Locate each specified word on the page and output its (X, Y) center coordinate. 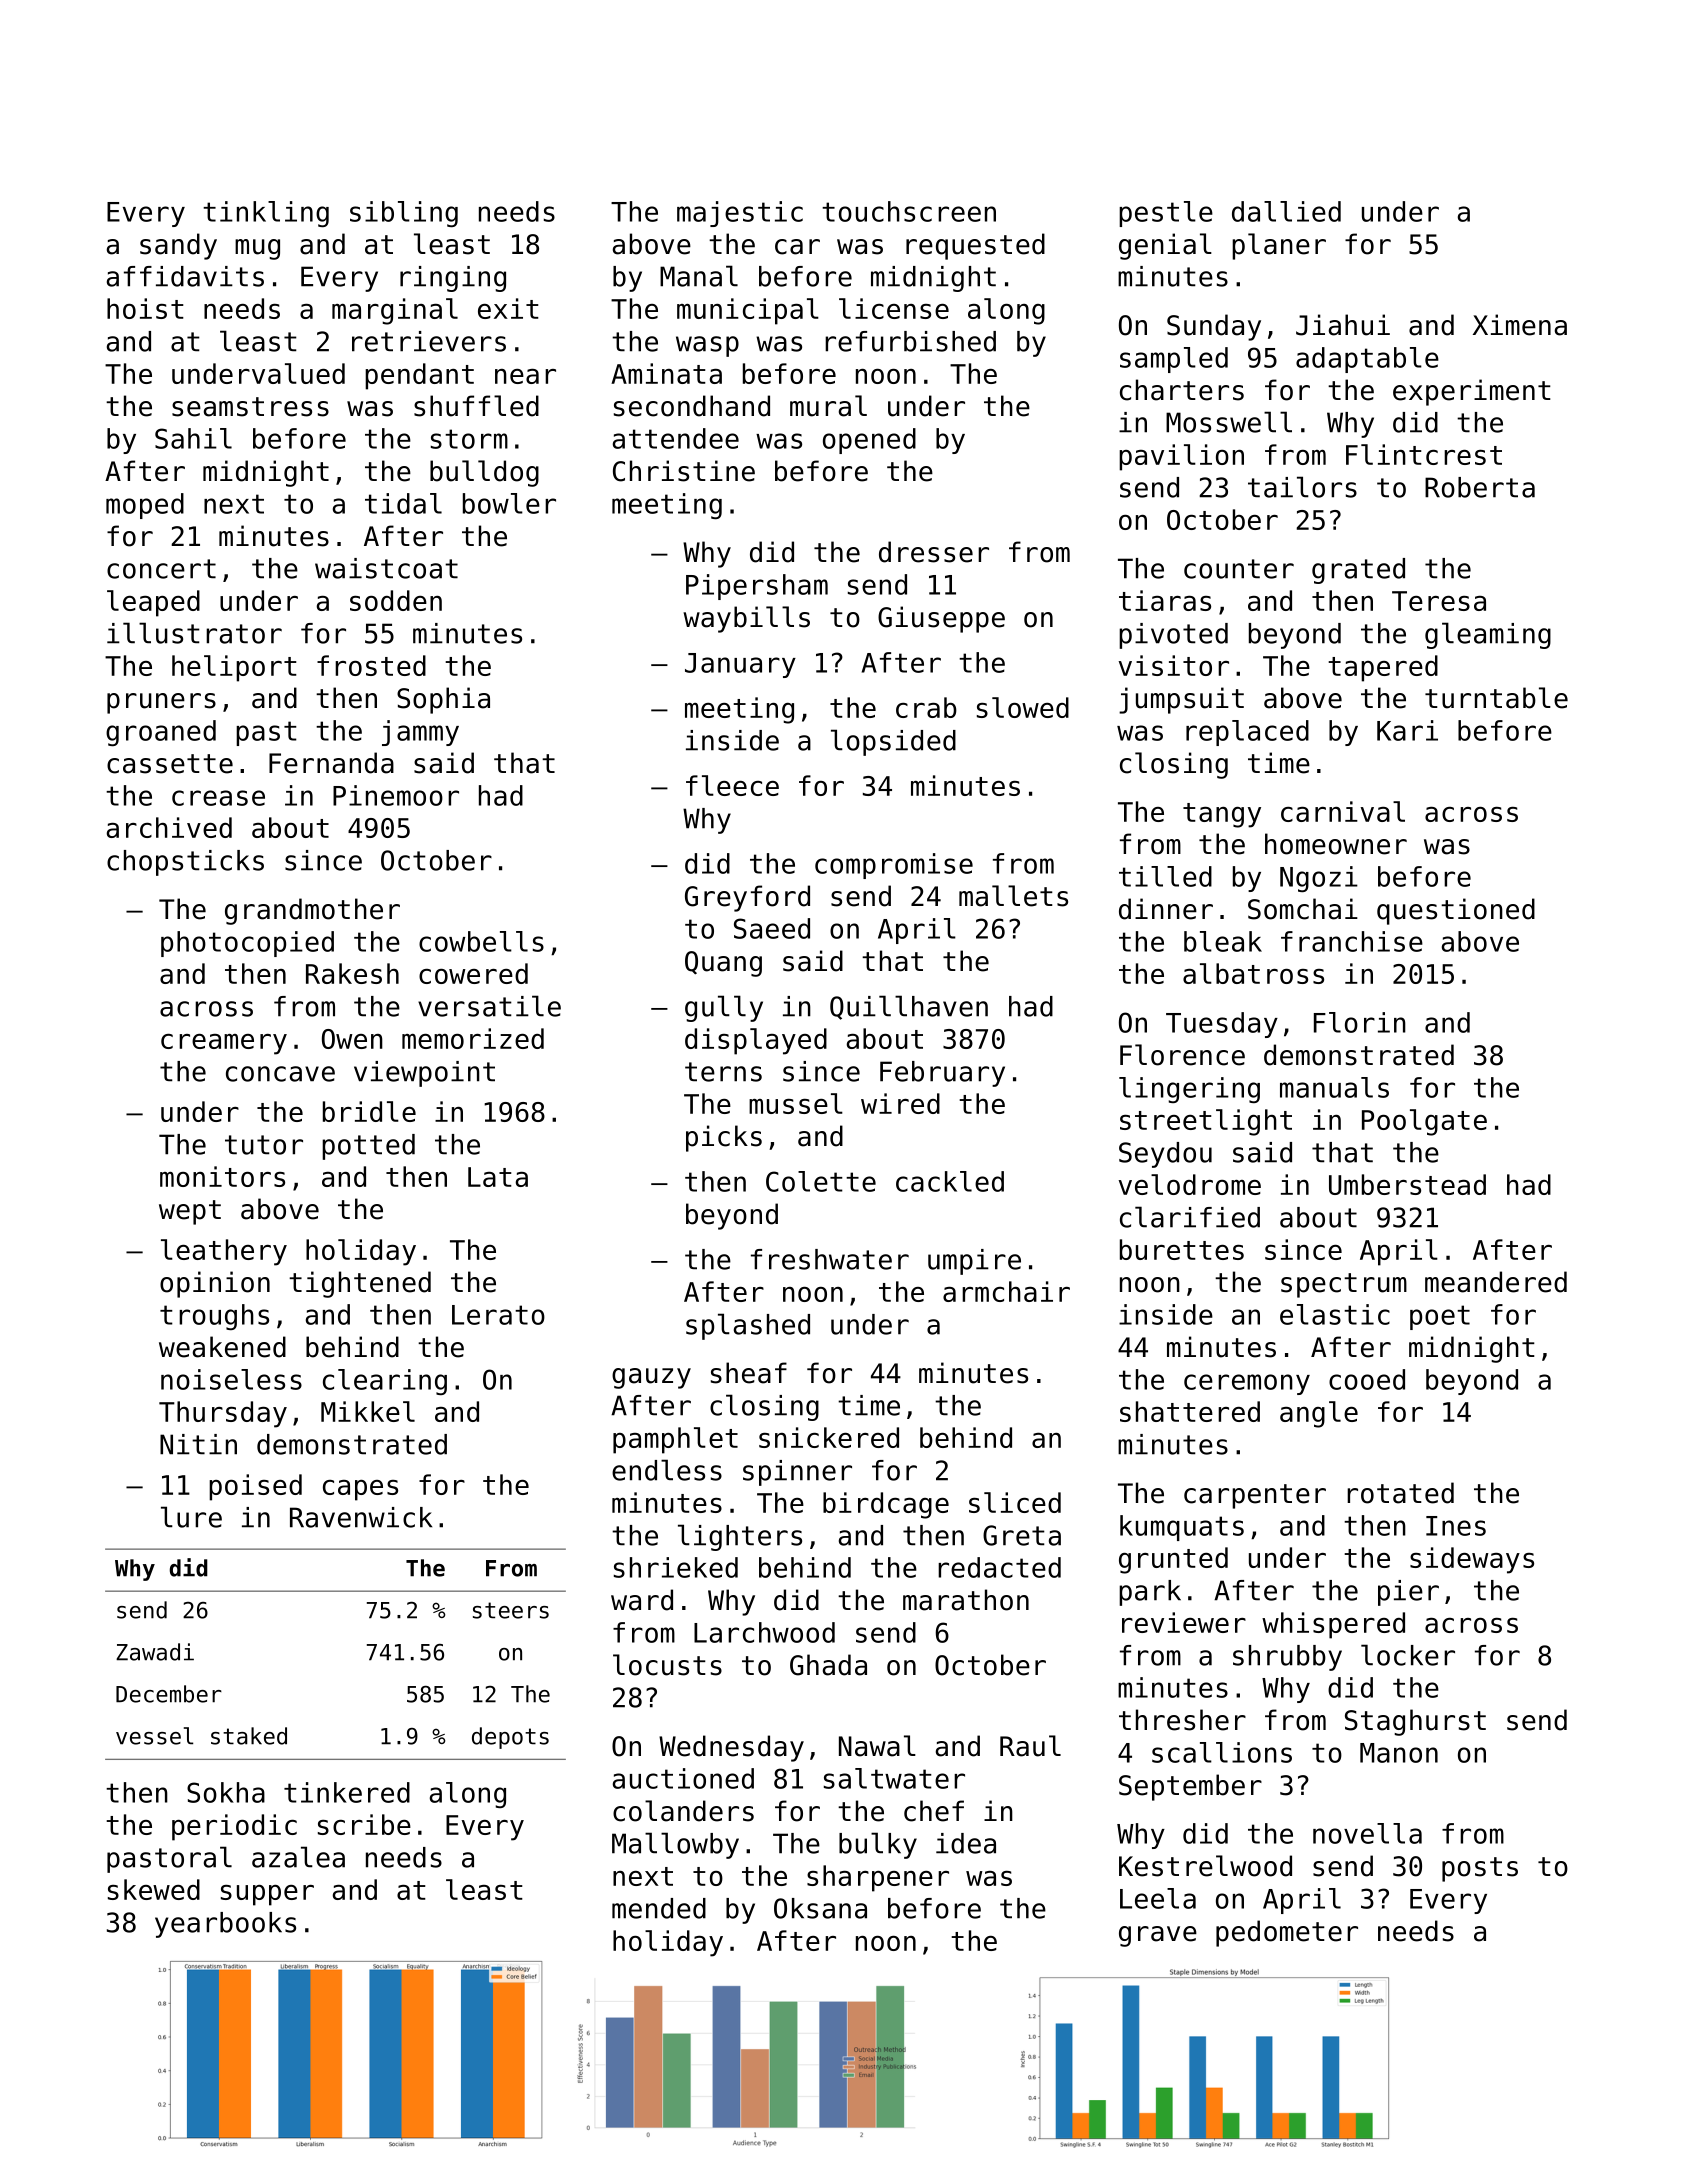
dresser (934, 552)
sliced (1015, 1502)
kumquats (1182, 1528)
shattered (1190, 1411)
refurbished (910, 341)
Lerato (498, 1315)
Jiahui (1343, 325)
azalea (298, 1857)
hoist (145, 308)
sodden (396, 600)
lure (191, 1517)
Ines (1456, 1526)
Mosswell (1229, 422)
